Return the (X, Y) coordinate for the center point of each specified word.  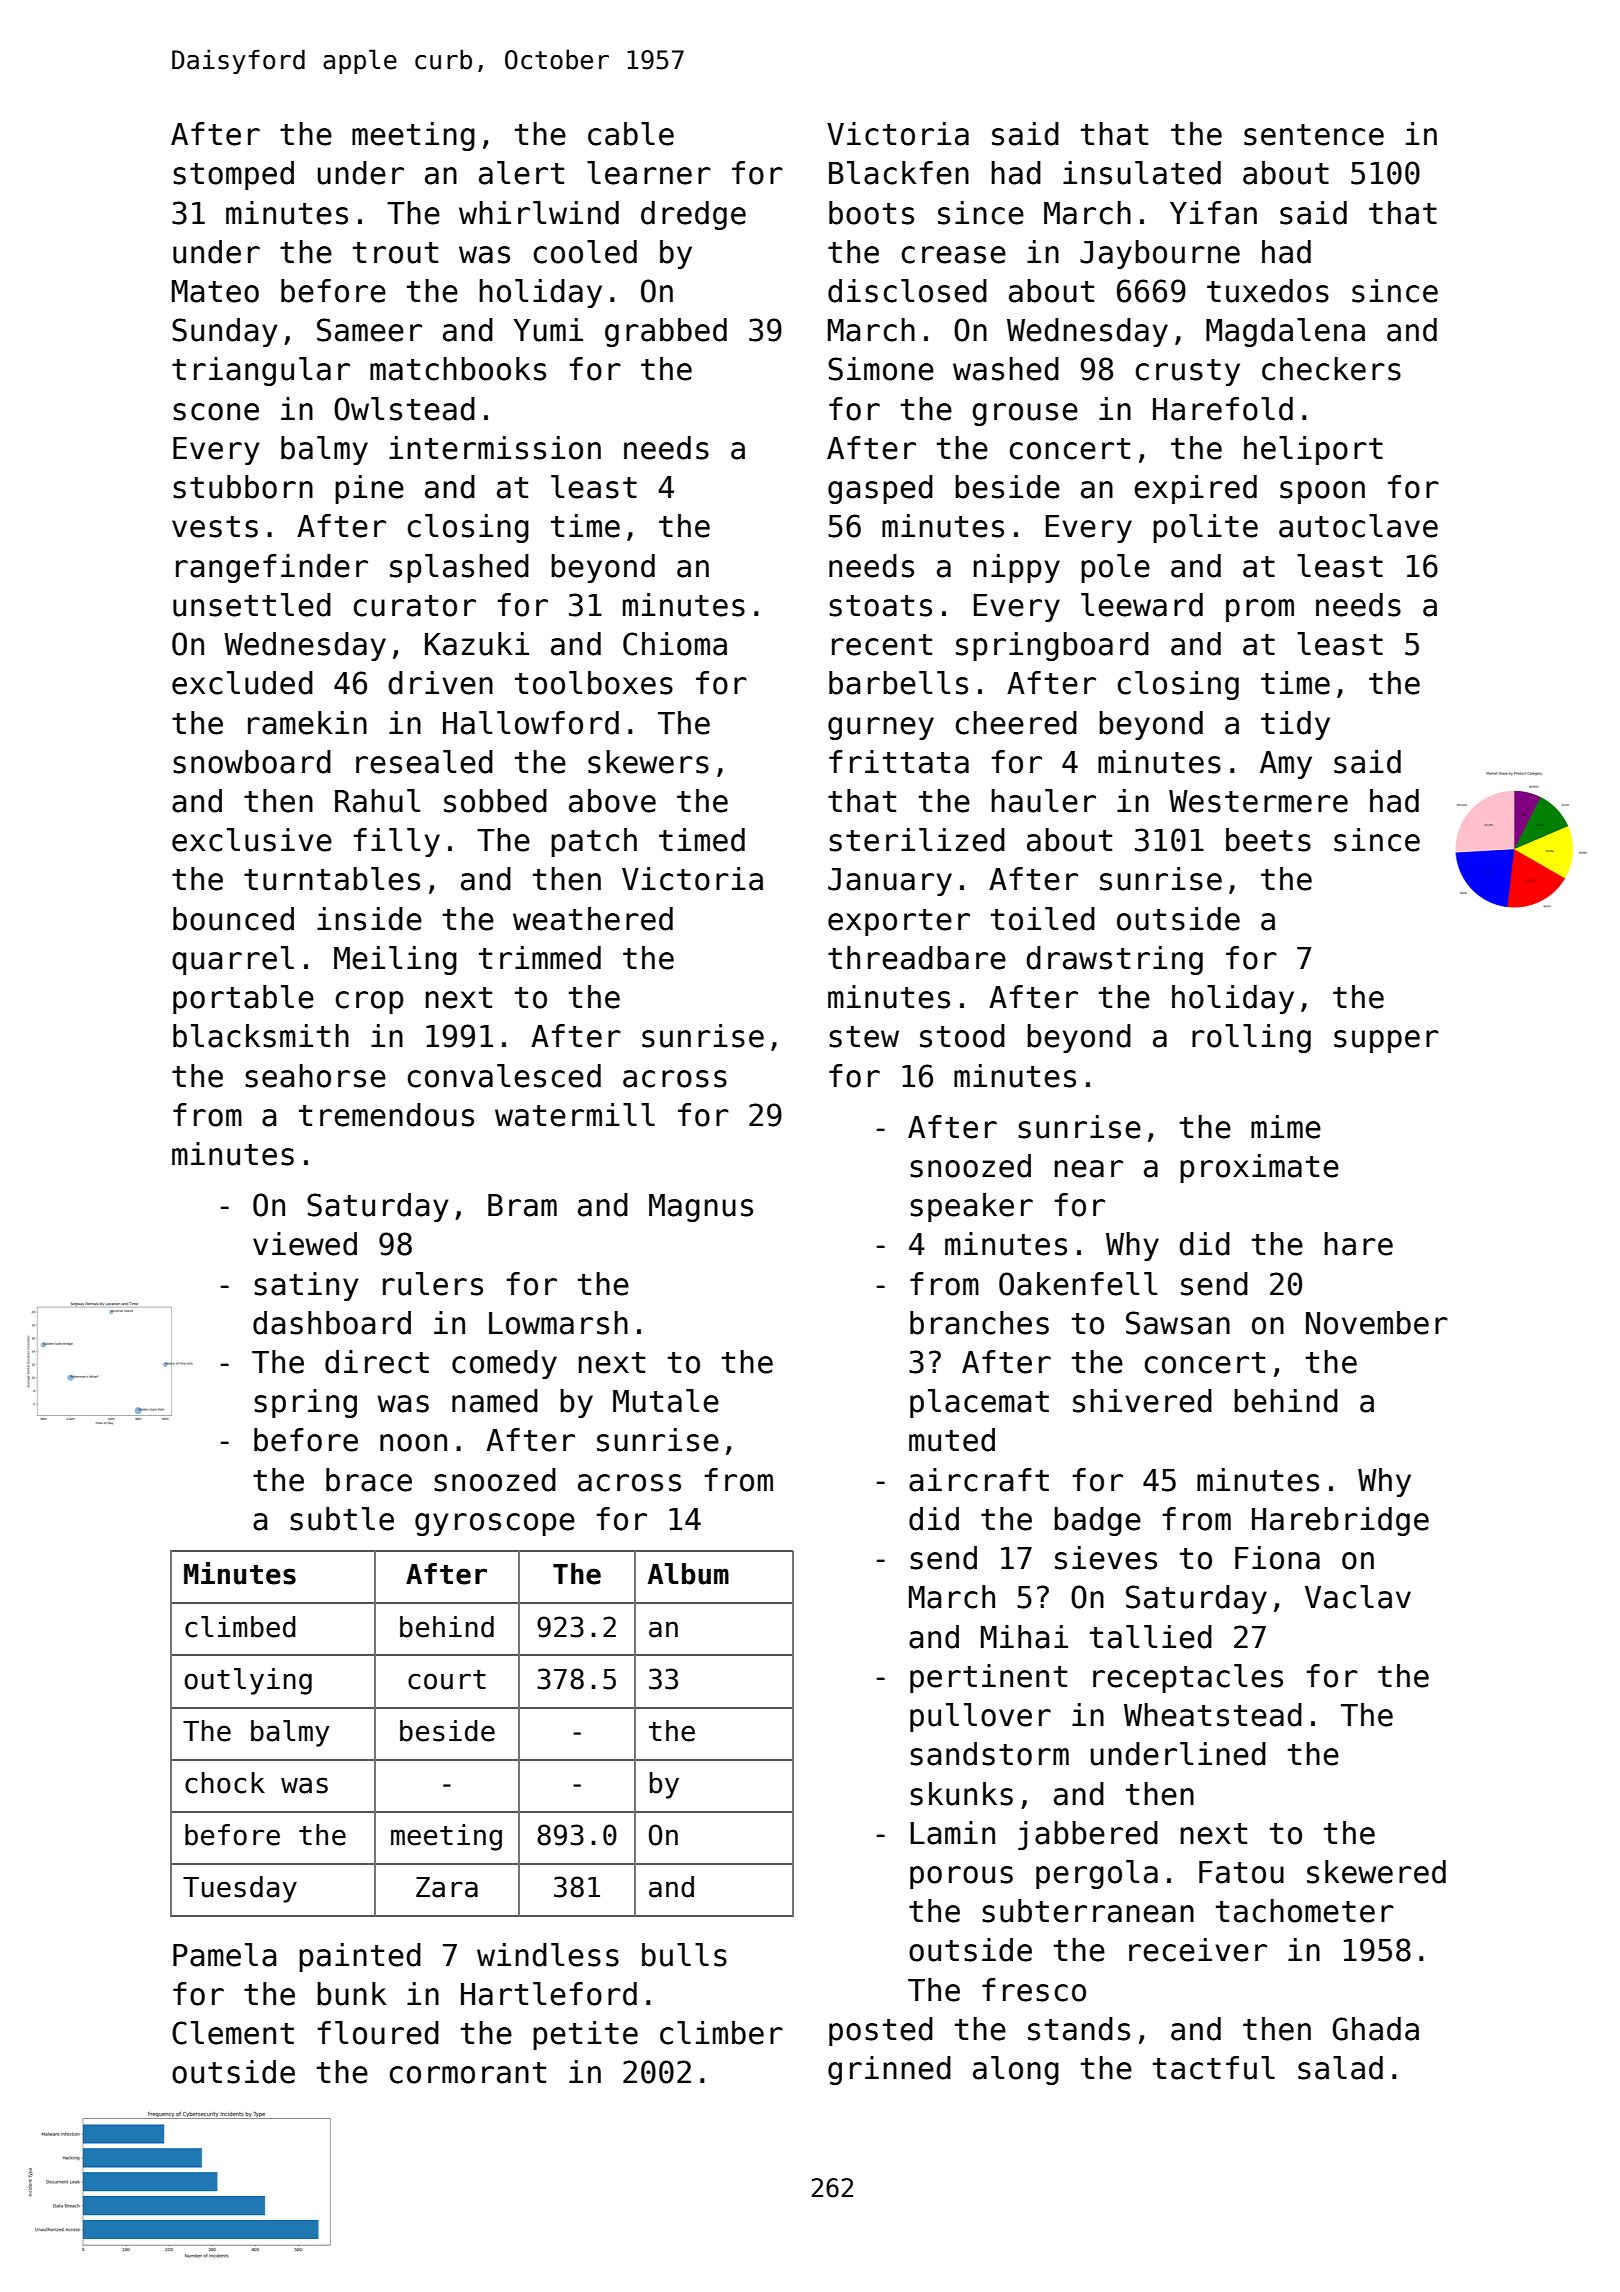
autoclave (1358, 526)
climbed (240, 1627)
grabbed (666, 332)
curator (415, 606)
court (447, 1680)
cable (631, 134)
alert (521, 173)
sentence (1314, 135)
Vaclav (1358, 1597)
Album (688, 1574)
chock (225, 1783)
